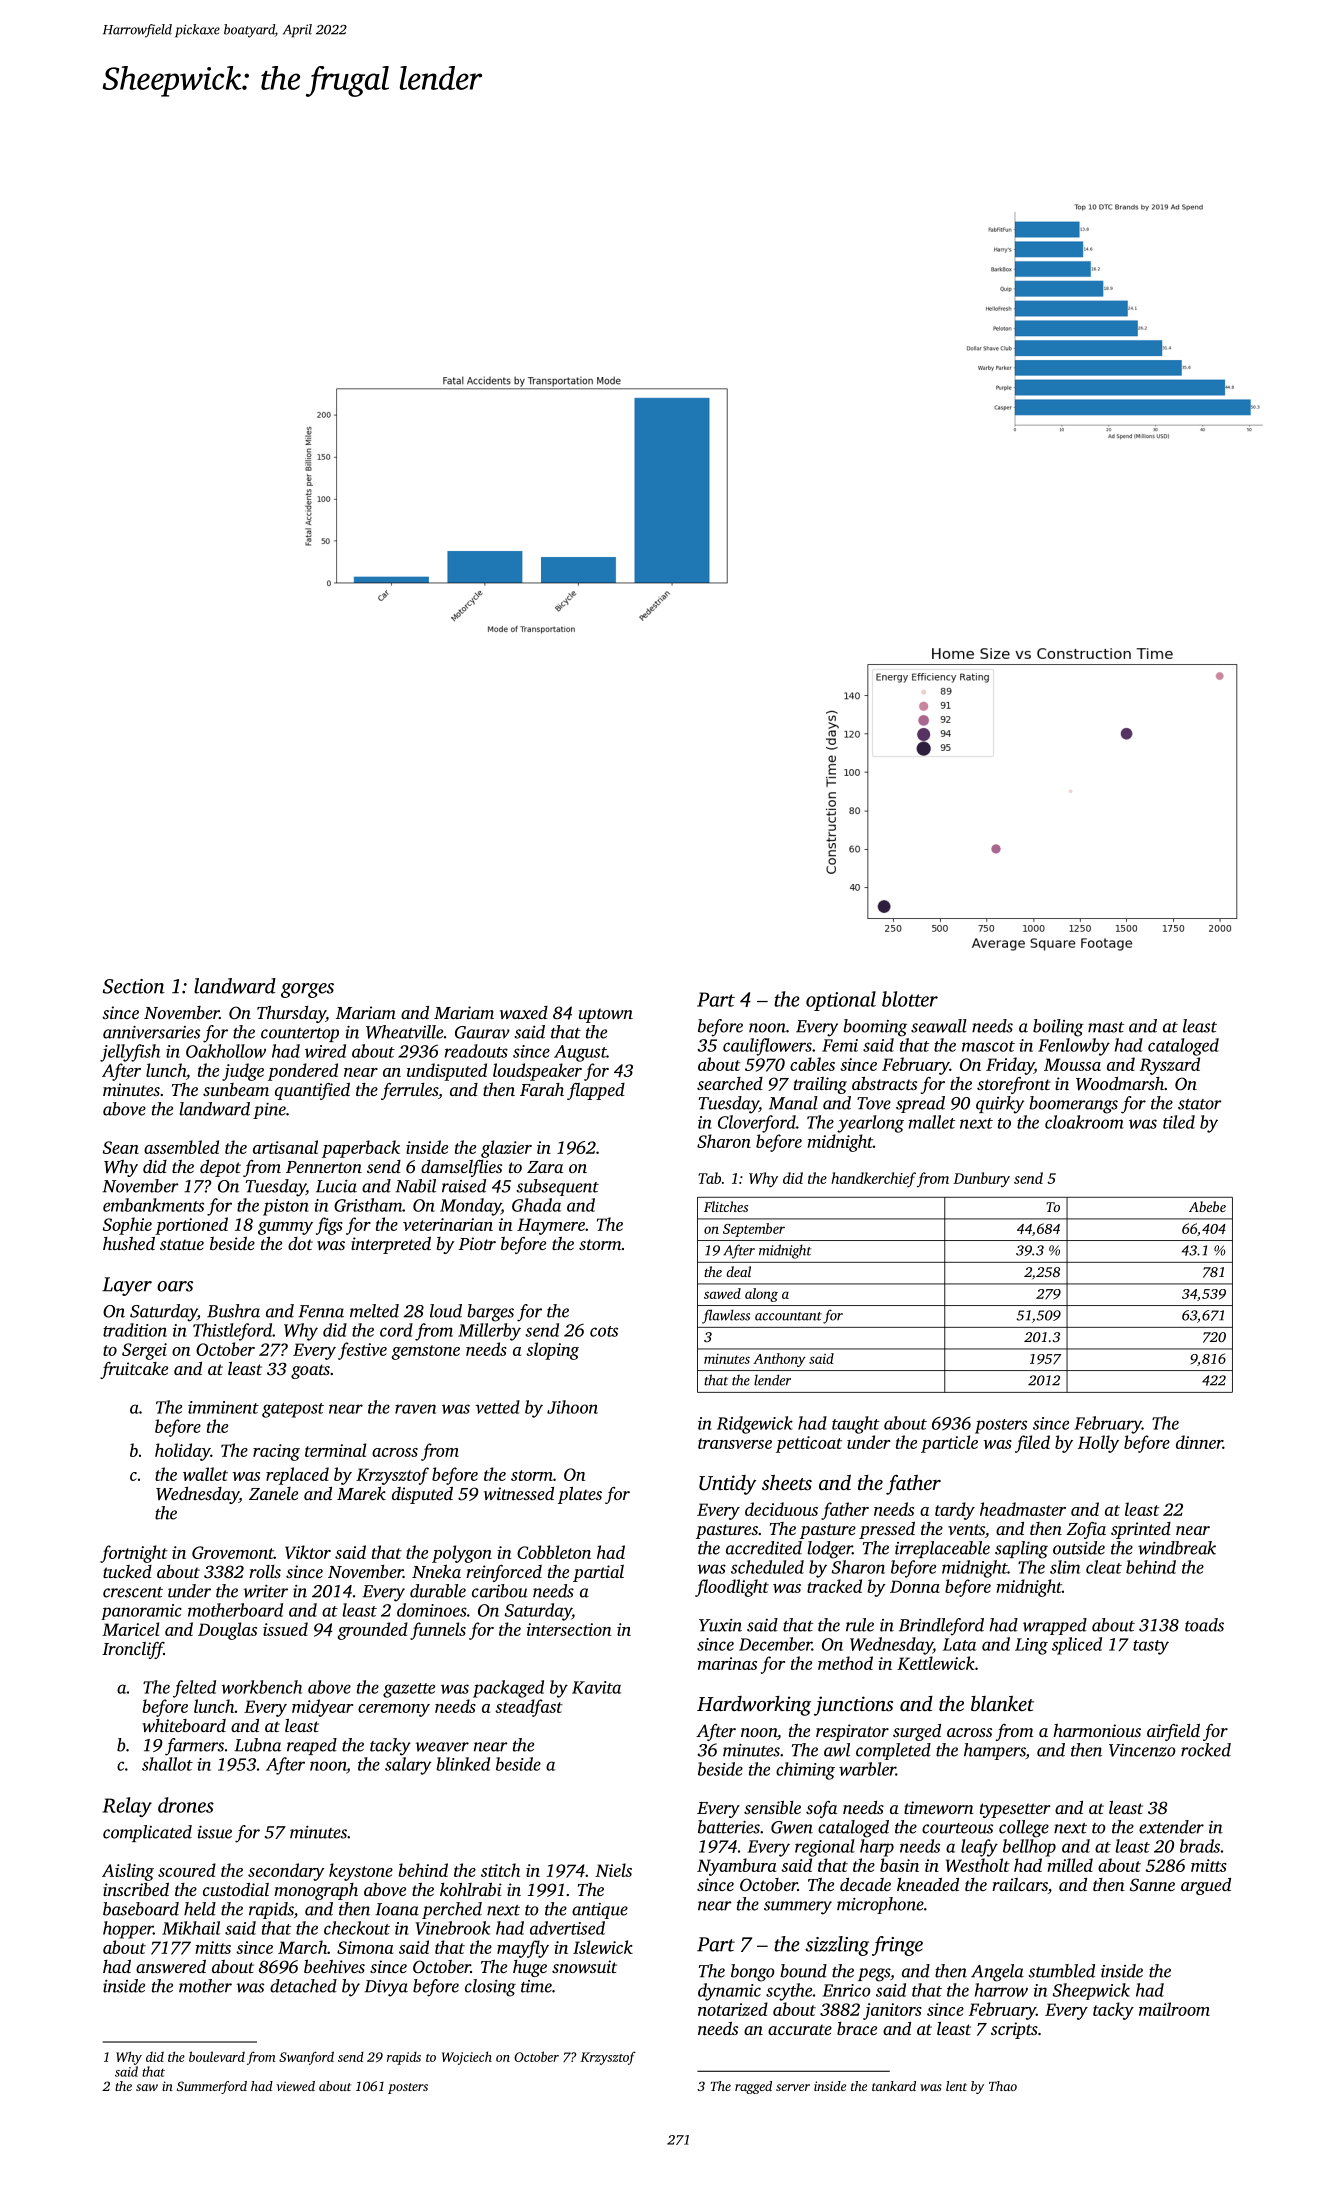 Image resolution: width=1335 pixels, height=2198 pixels. I want to click on sloping, so click(552, 1351).
